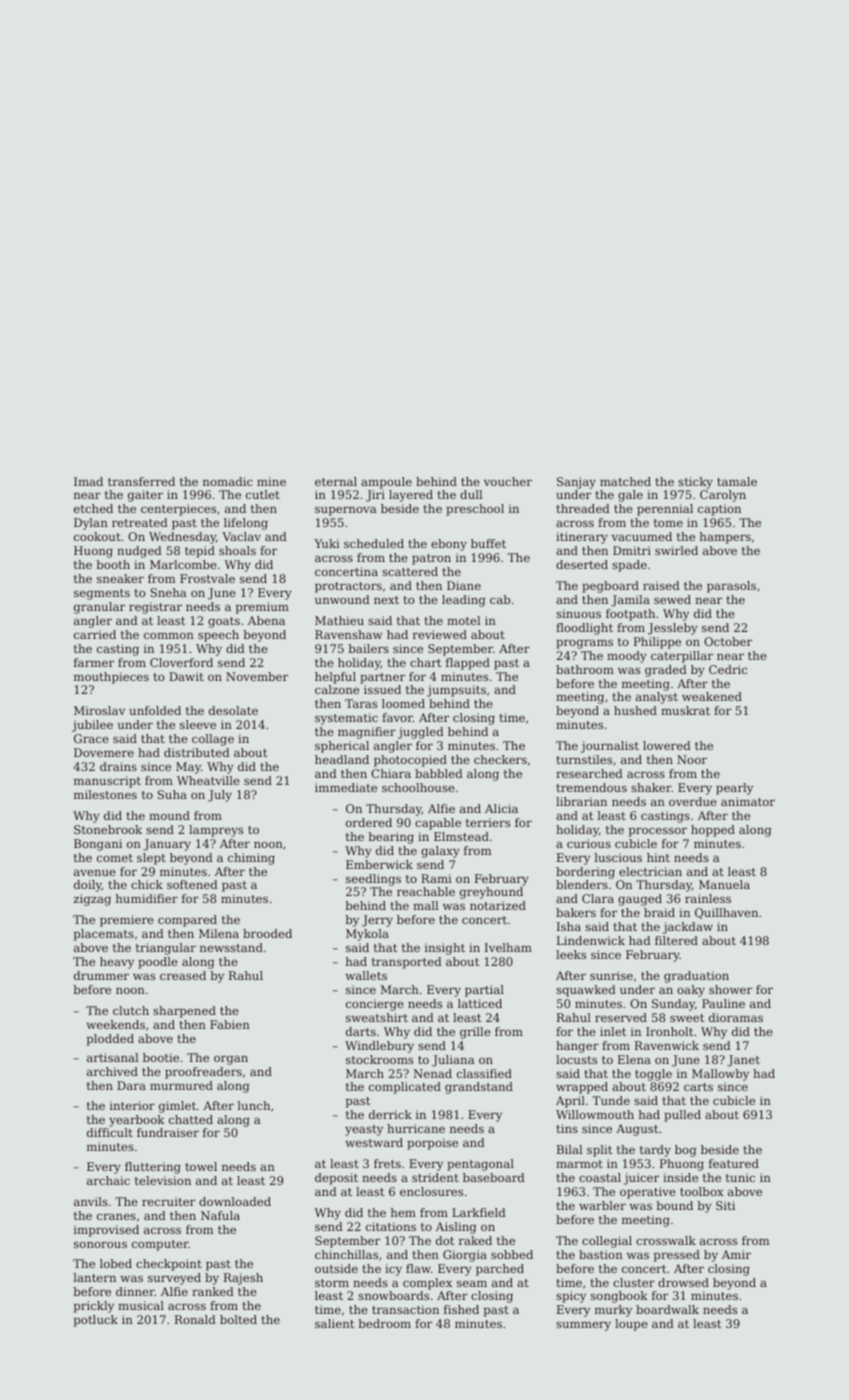 The width and height of the page is (849, 1400). What do you see at coordinates (676, 940) in the page?
I see `filtered` at bounding box center [676, 940].
